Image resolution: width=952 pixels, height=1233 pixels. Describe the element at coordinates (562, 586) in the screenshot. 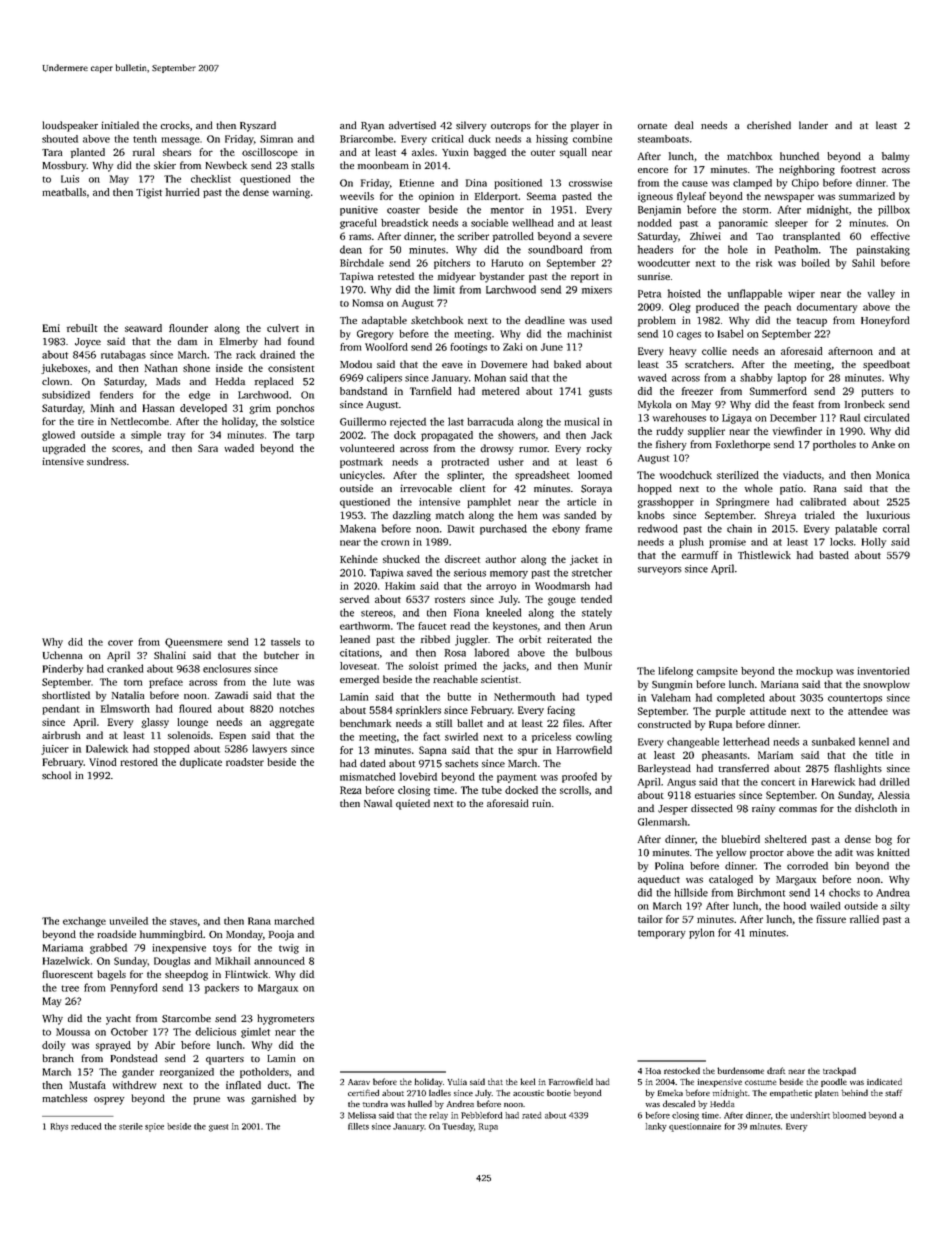

I see `Woodmarsh` at that location.
